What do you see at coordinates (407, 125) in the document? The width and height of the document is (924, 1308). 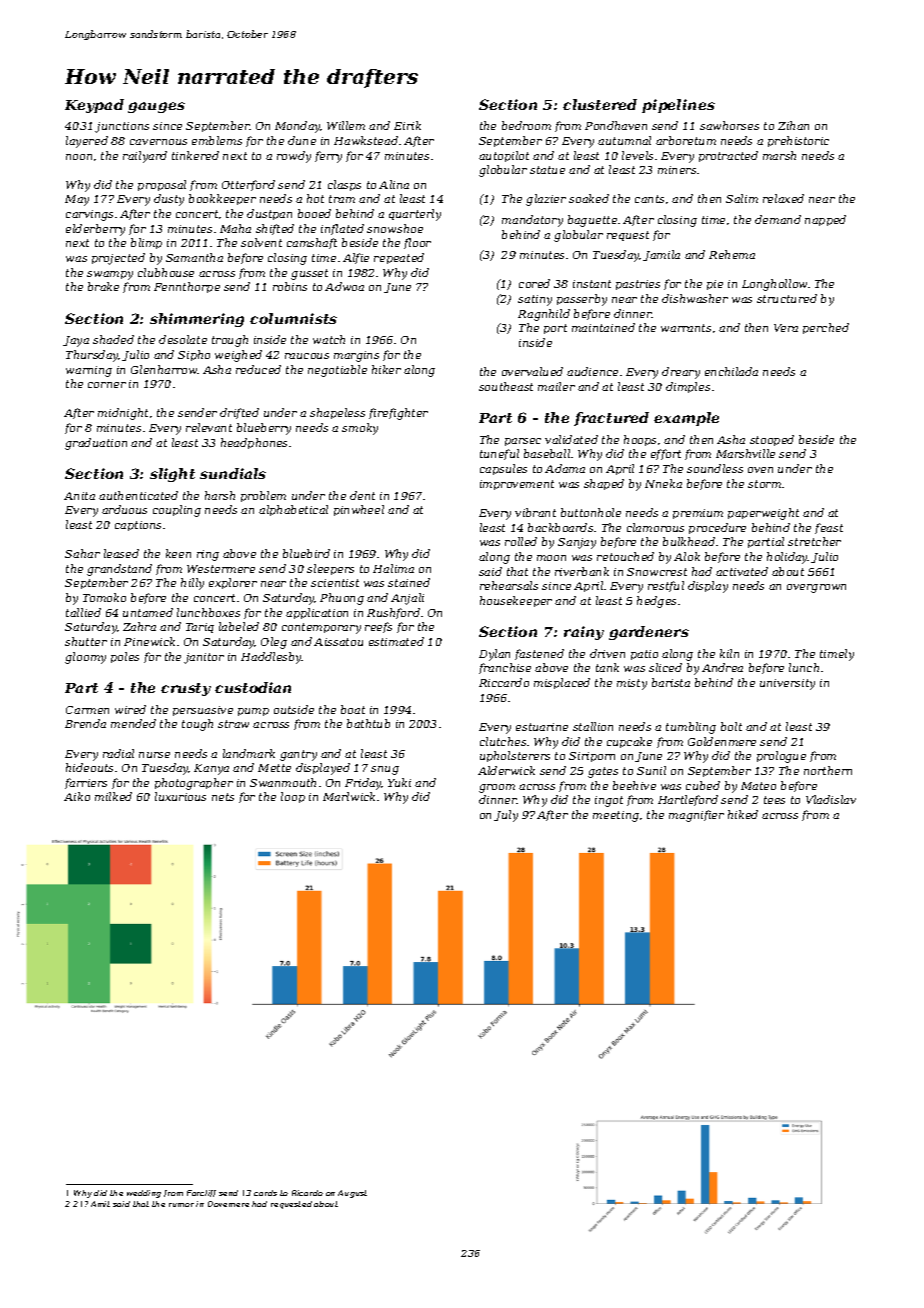 I see `Eirik` at bounding box center [407, 125].
